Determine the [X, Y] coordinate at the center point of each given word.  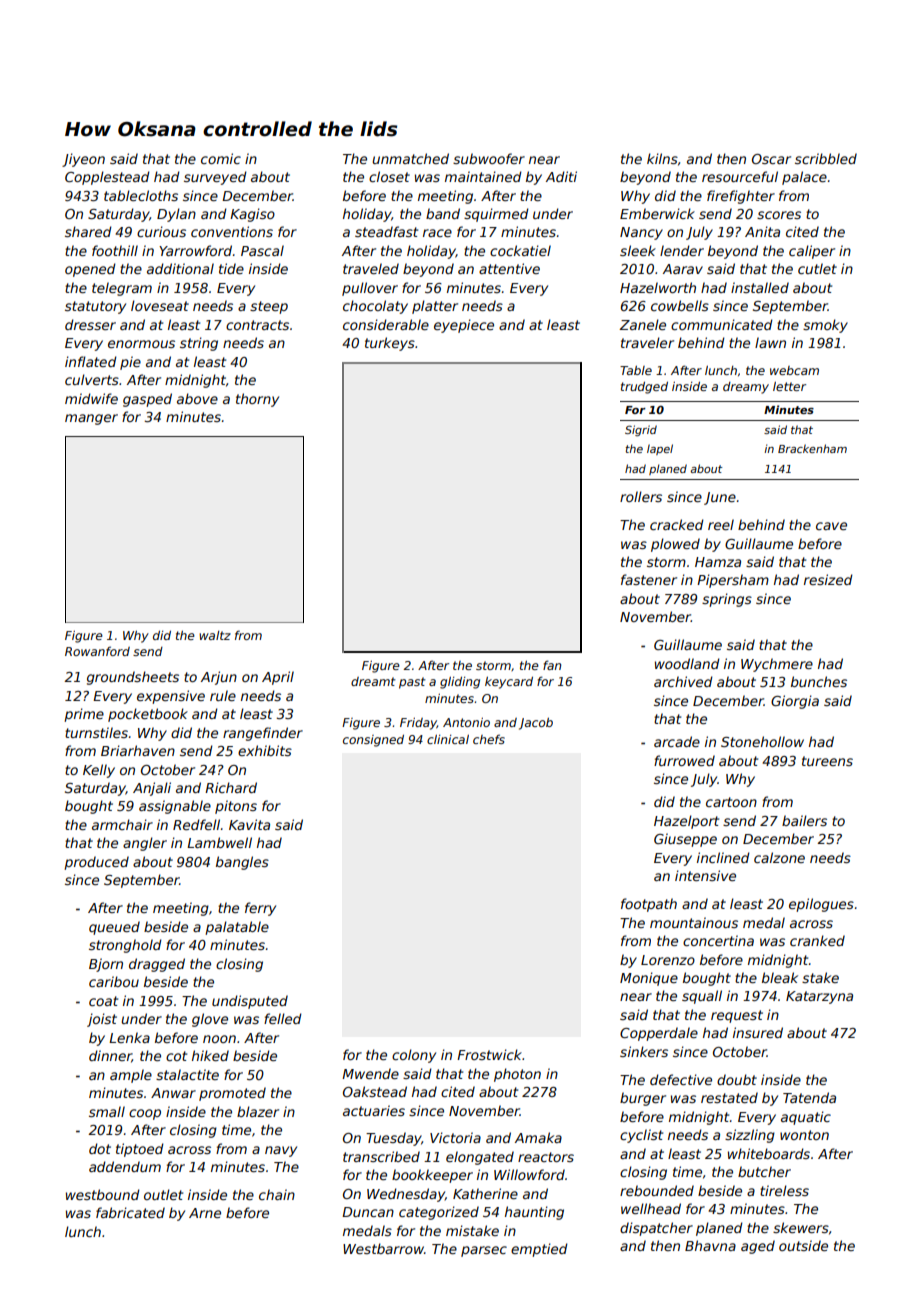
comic [221, 158]
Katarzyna [819, 997]
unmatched [410, 158]
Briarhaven [138, 750]
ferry [260, 909]
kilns [662, 158]
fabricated [130, 1212]
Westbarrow [383, 1248]
